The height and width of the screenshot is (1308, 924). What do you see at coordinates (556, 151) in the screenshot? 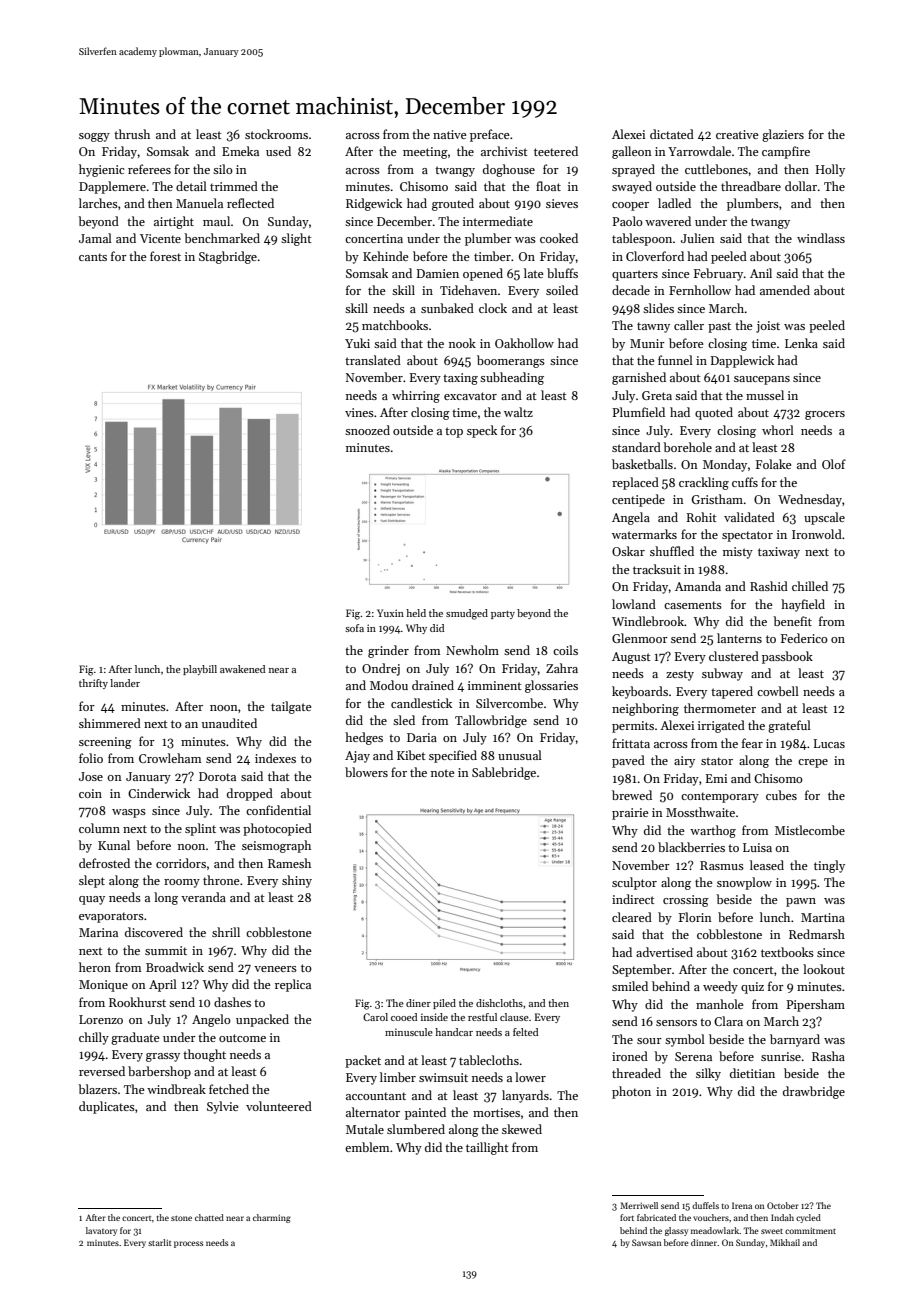
I see `teetered` at bounding box center [556, 151].
